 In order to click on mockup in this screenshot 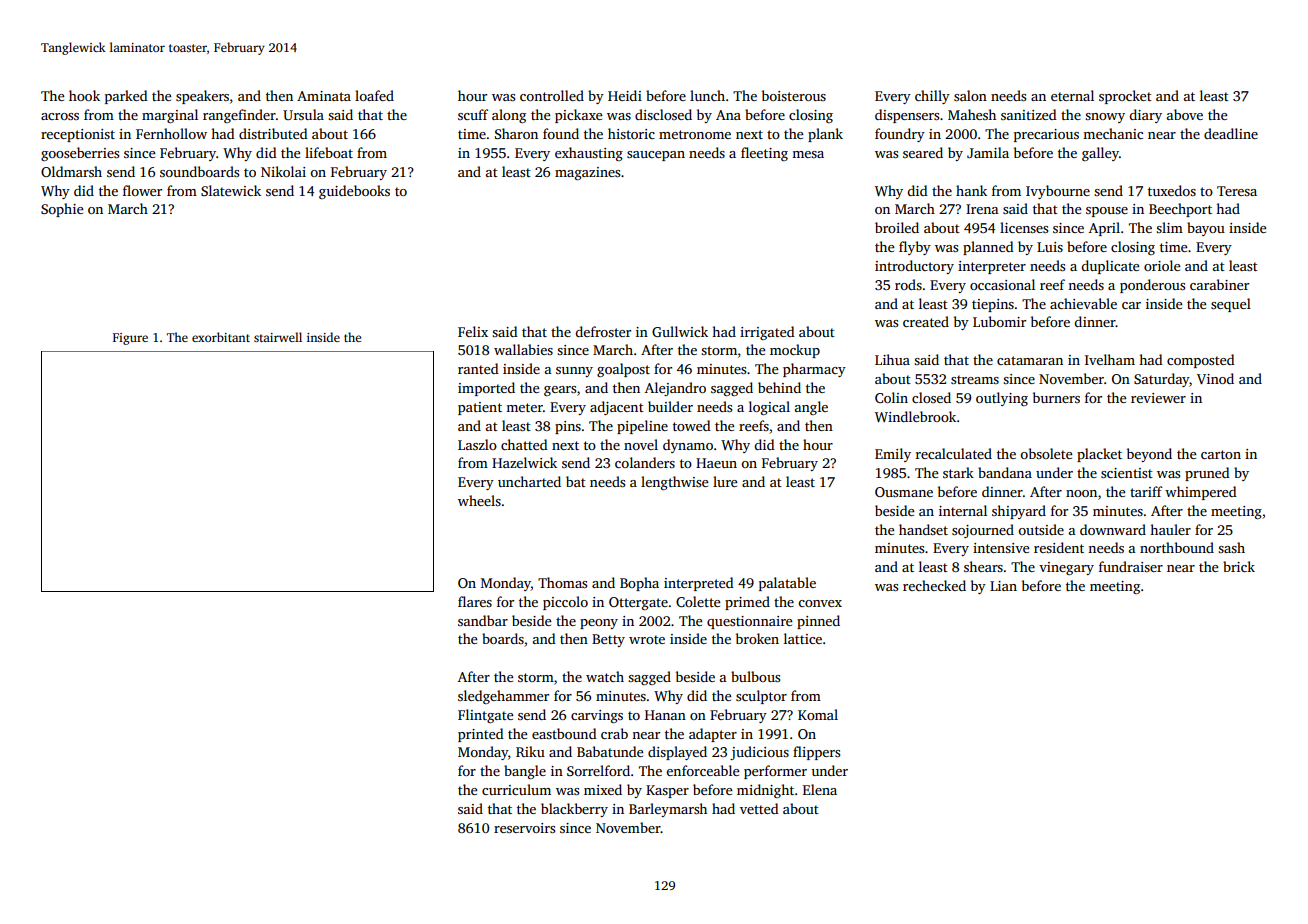, I will do `click(795, 351)`.
